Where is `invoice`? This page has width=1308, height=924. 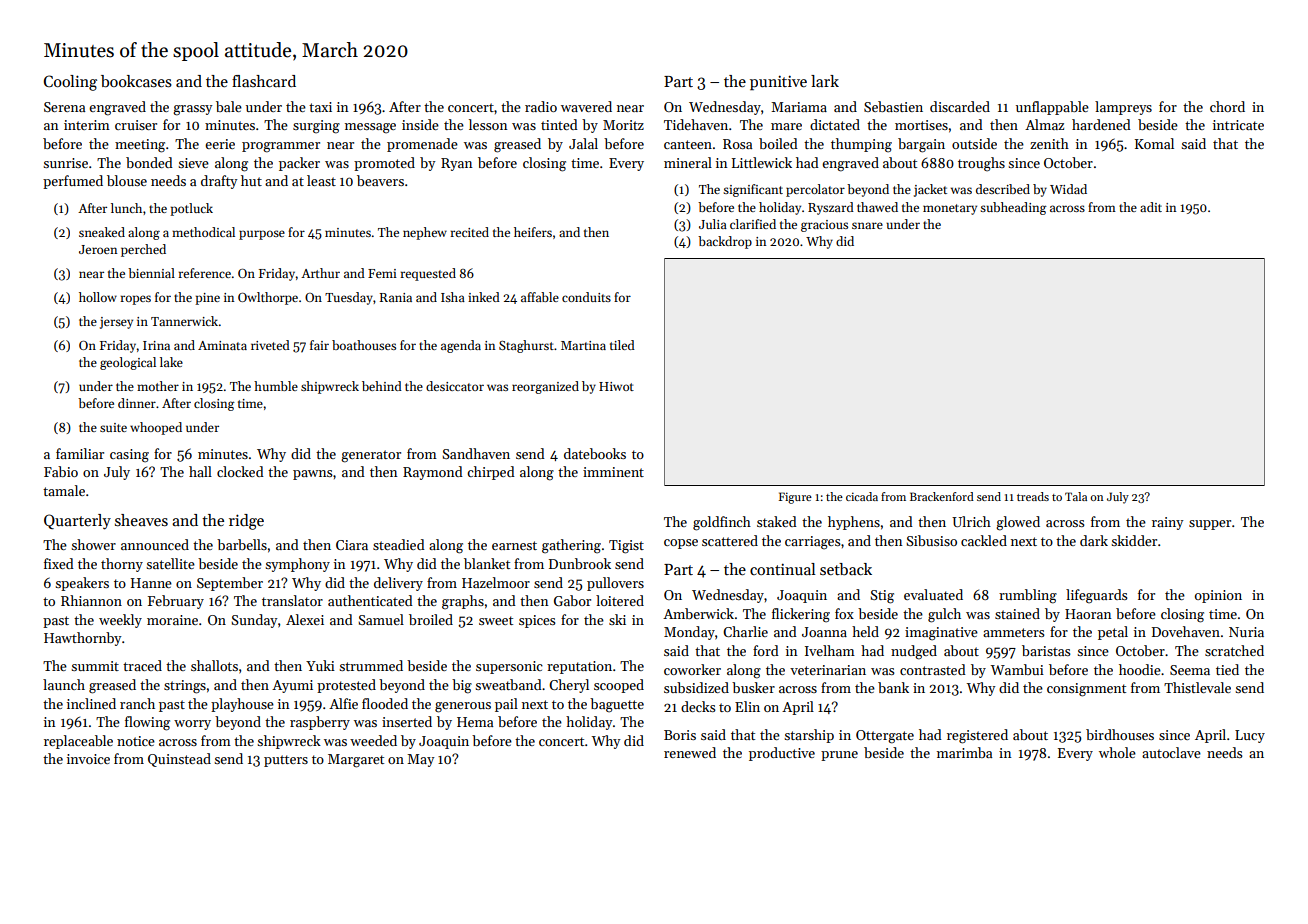 invoice is located at coordinates (88, 759).
